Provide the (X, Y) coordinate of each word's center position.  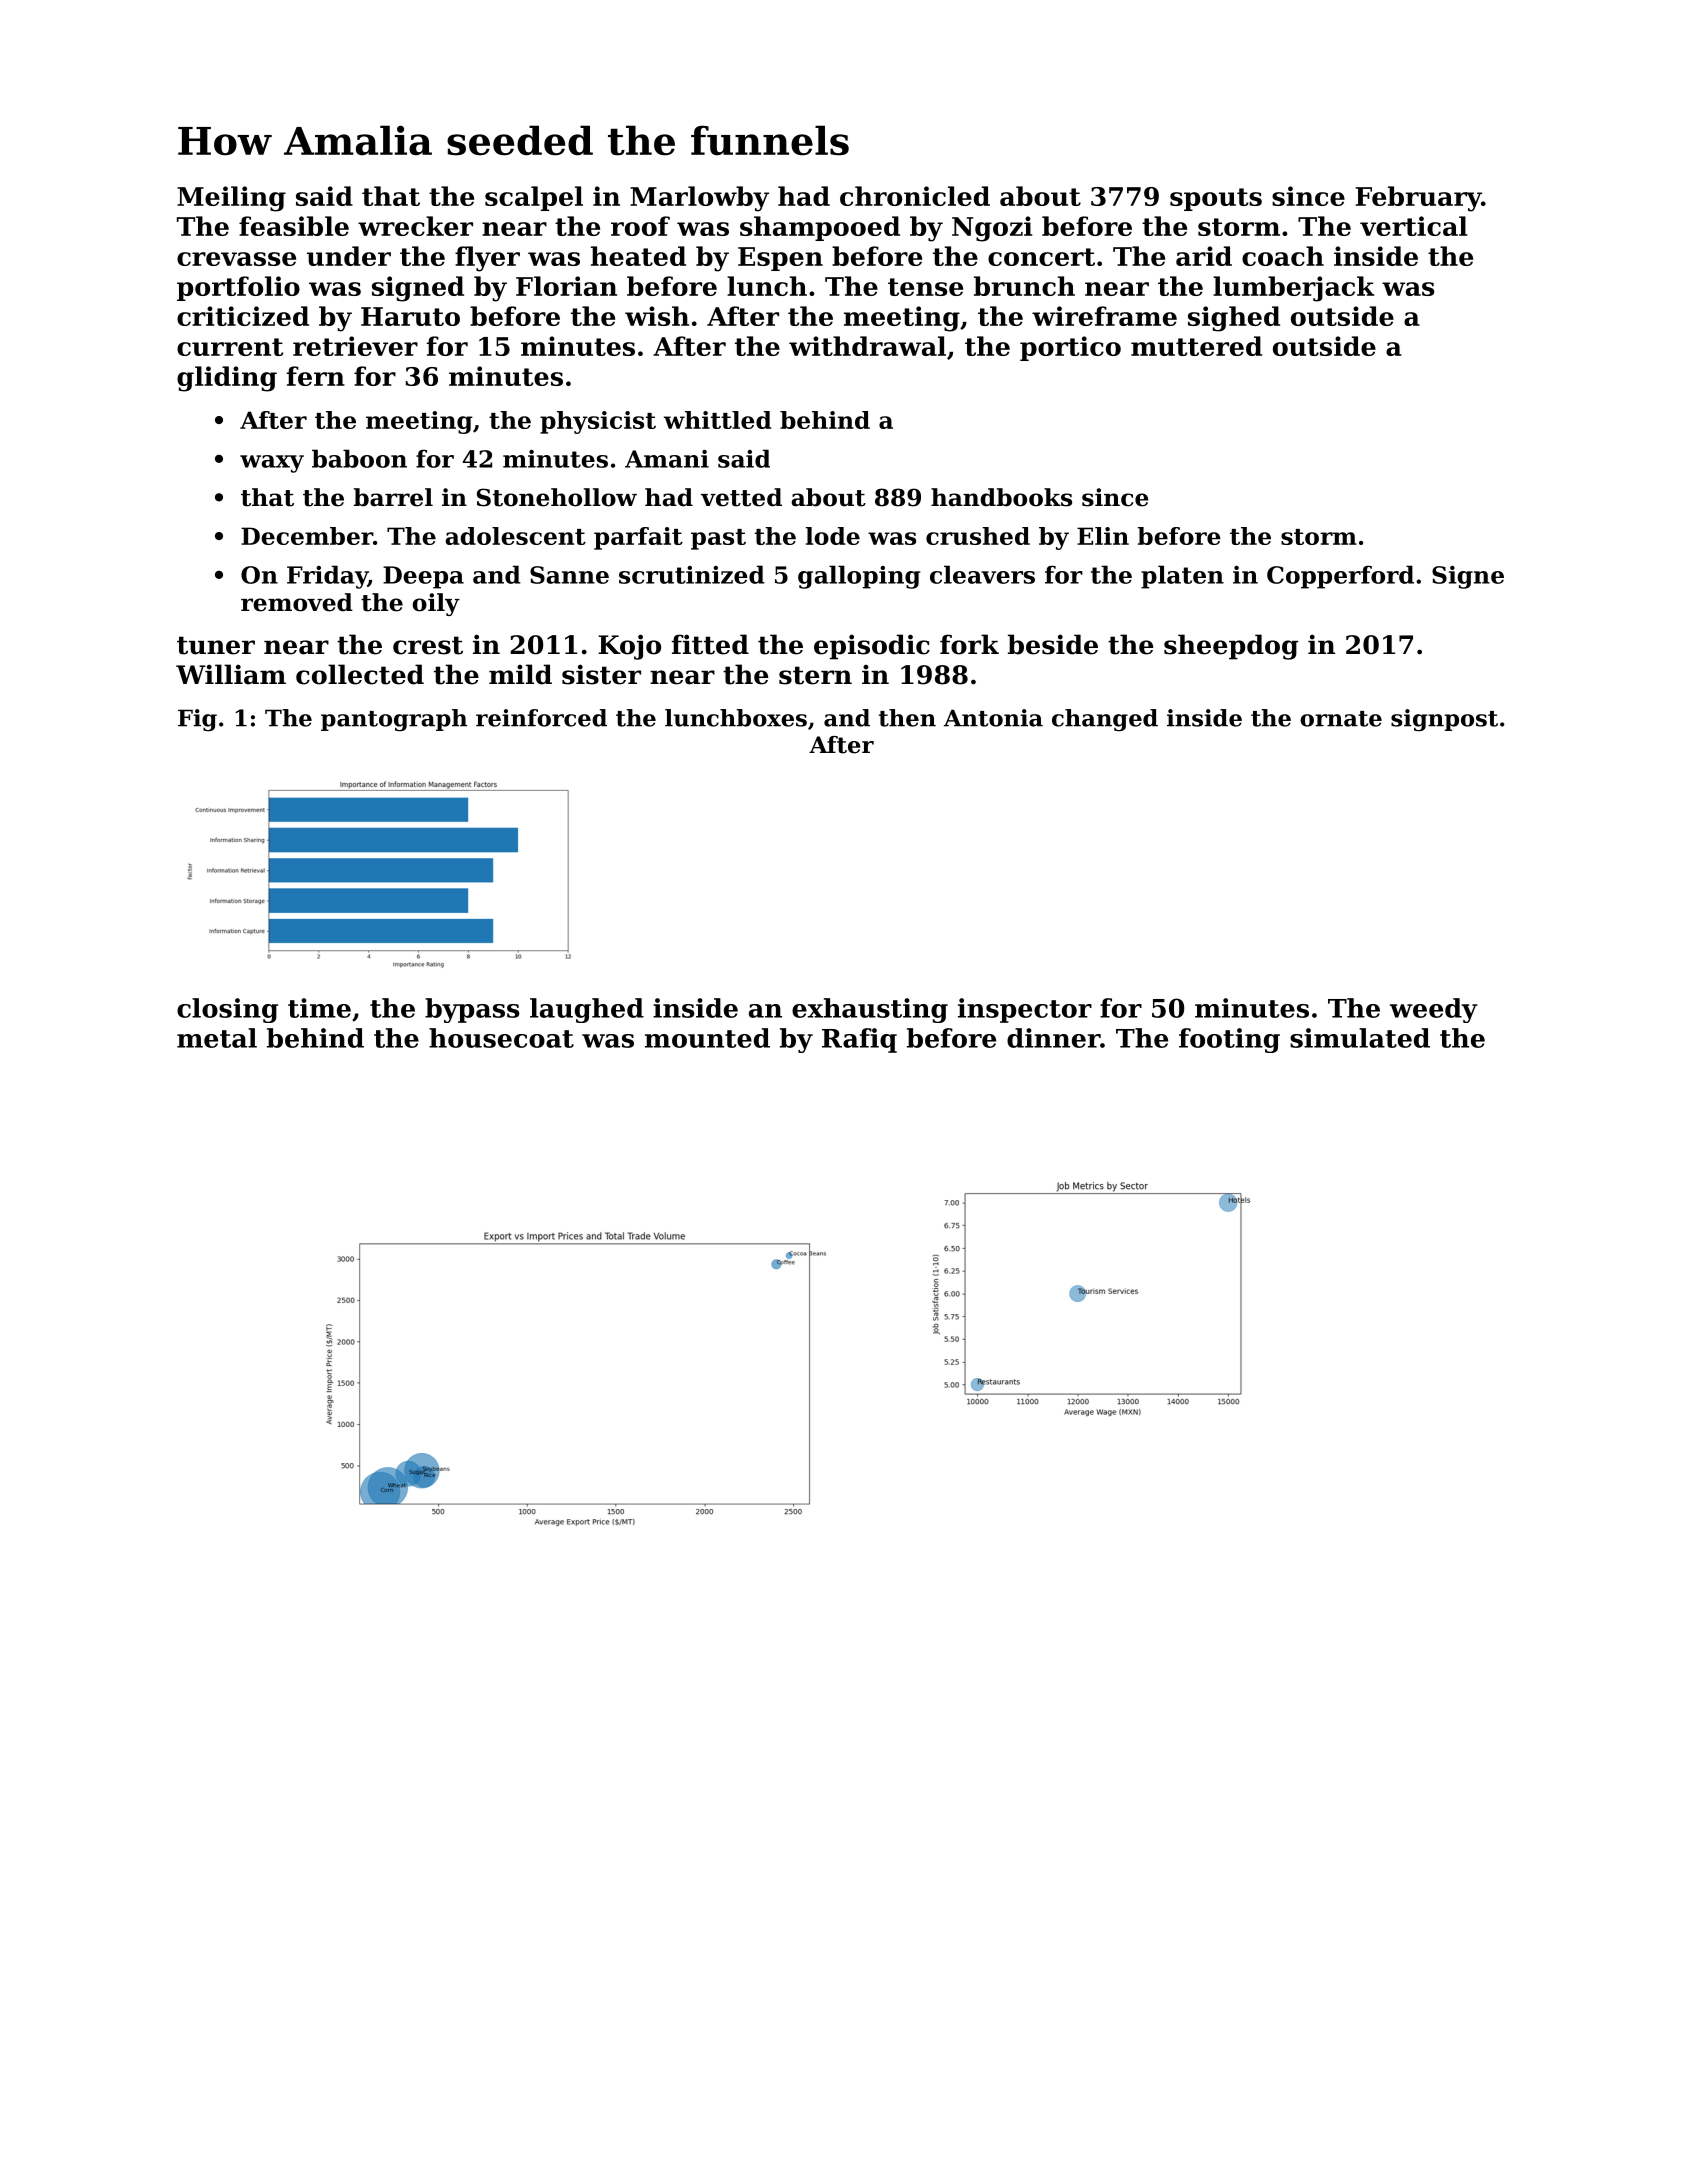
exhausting (870, 1010)
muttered (1196, 346)
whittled (717, 420)
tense (925, 287)
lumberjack (1293, 289)
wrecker (415, 226)
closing (227, 1010)
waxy (272, 464)
